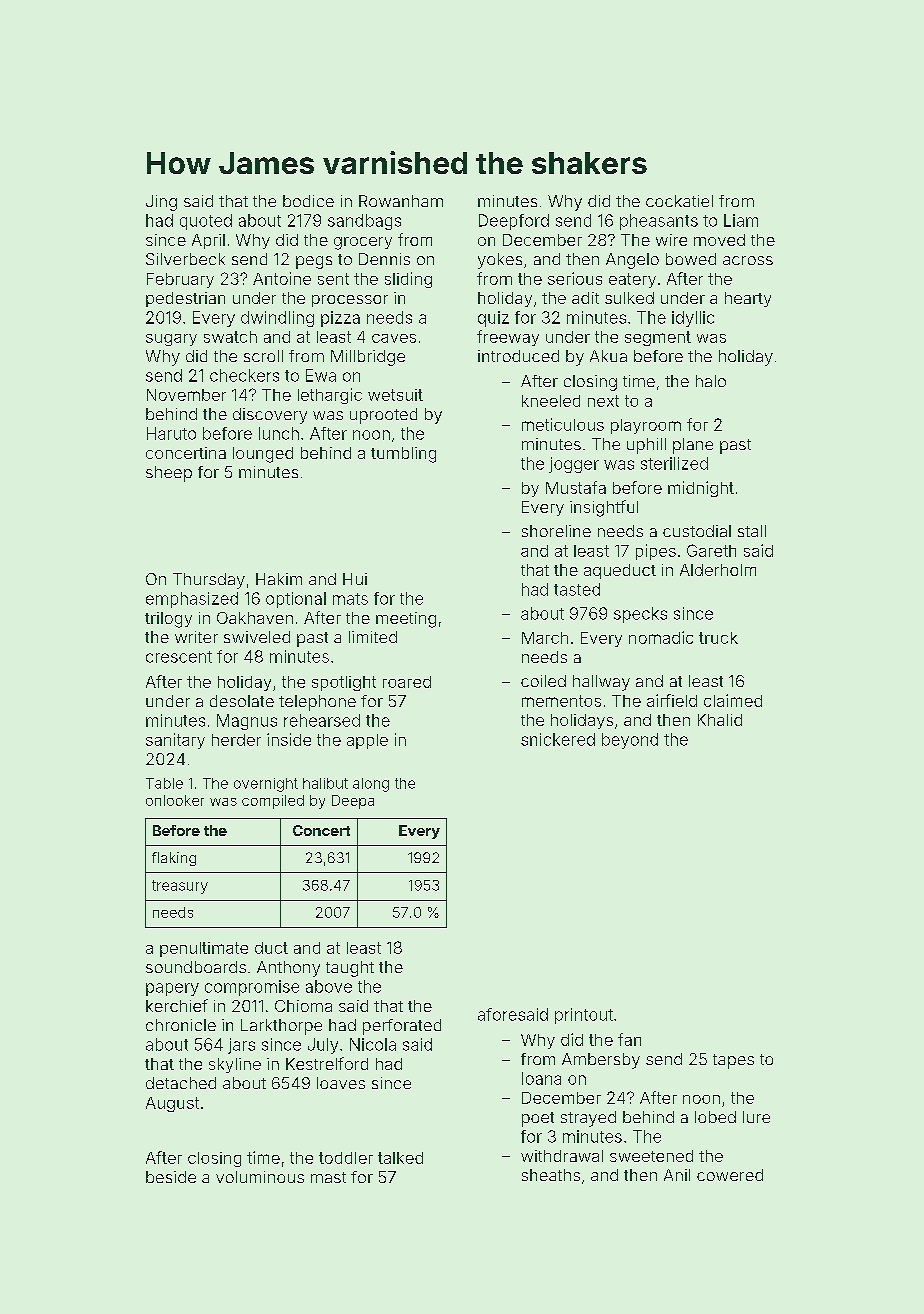 The height and width of the document is (1314, 924). What do you see at coordinates (371, 785) in the document?
I see `along` at bounding box center [371, 785].
